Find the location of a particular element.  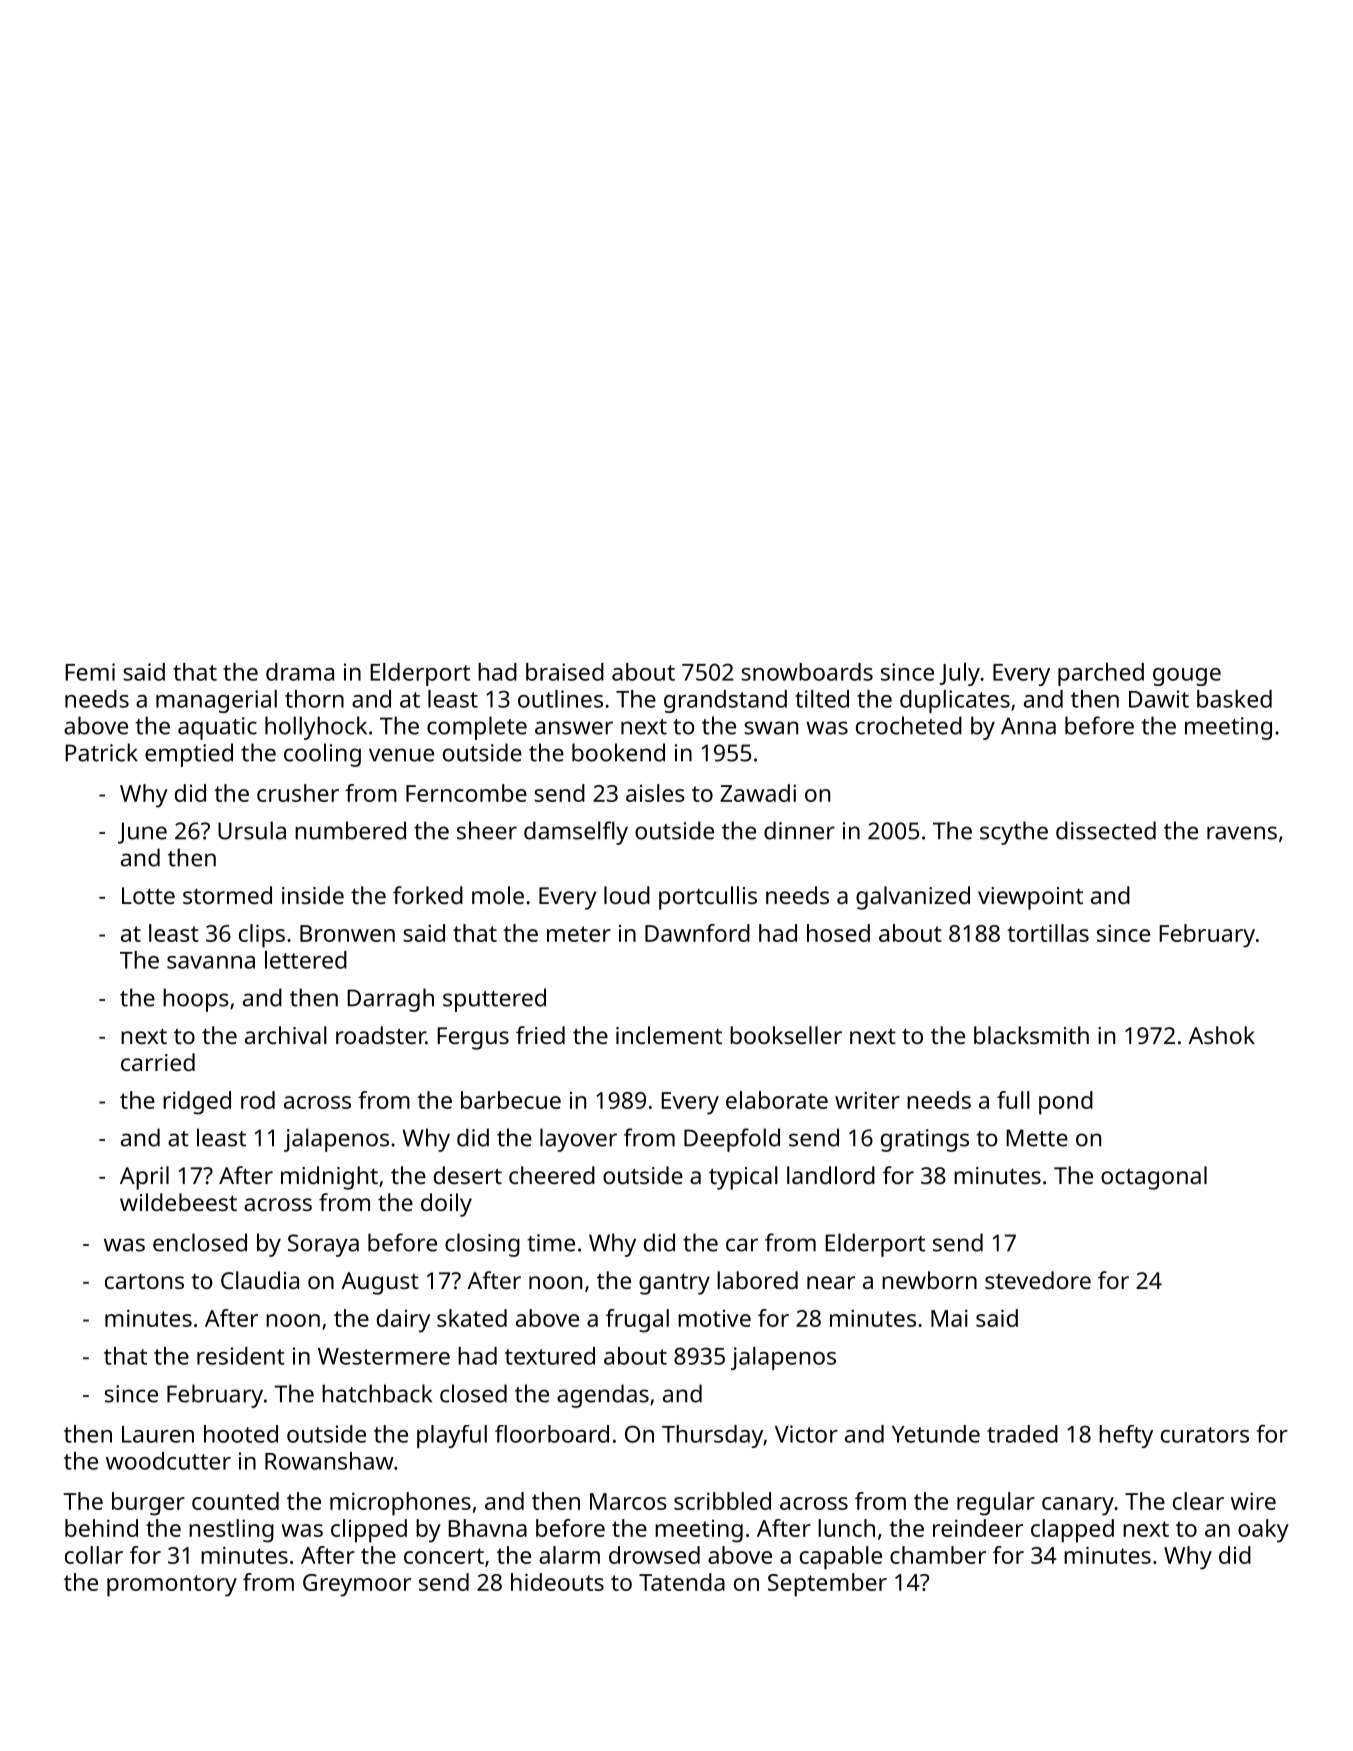

tortillas is located at coordinates (1048, 933).
